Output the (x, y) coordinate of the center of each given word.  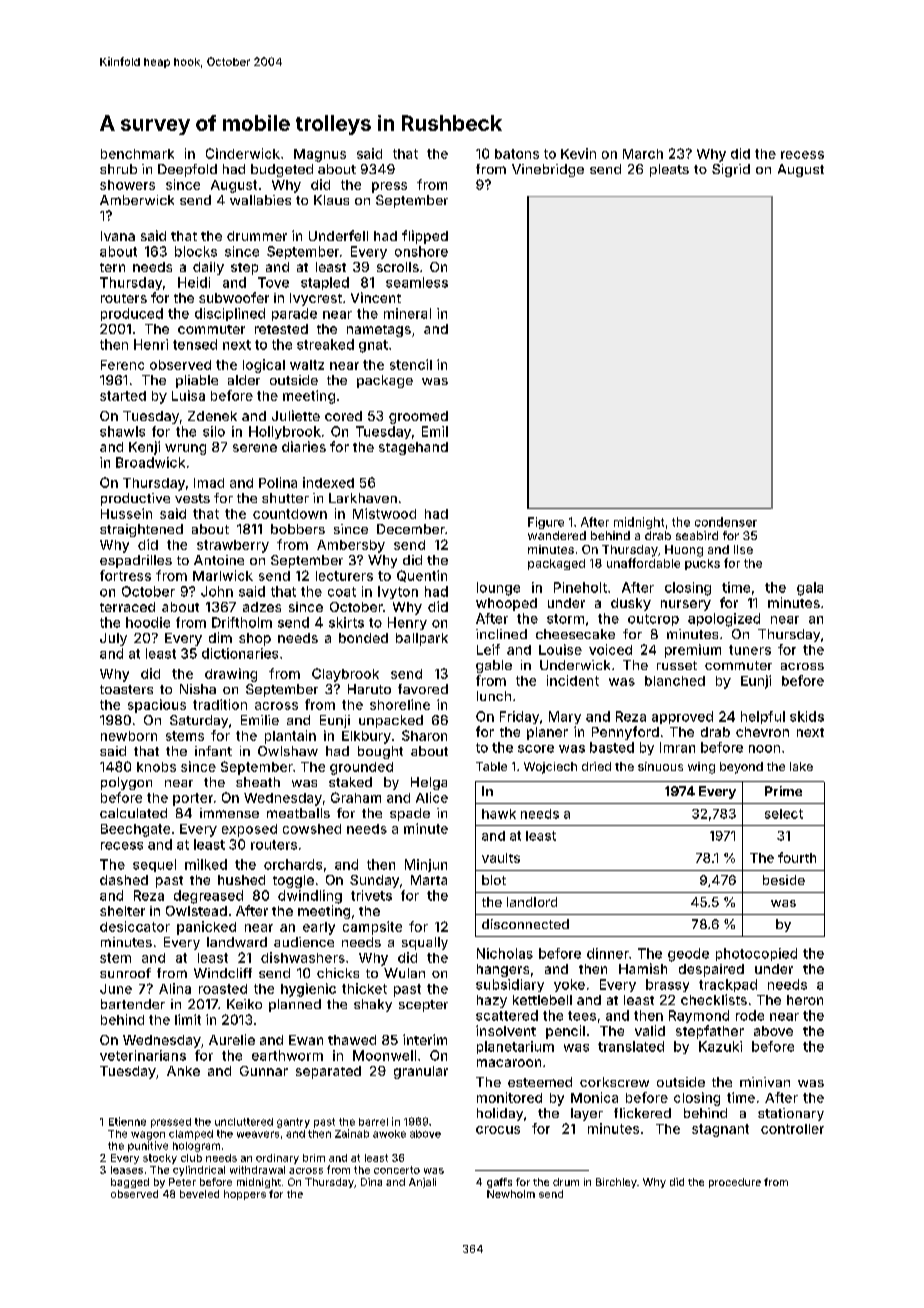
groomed (418, 417)
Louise (560, 649)
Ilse (743, 549)
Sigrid (731, 170)
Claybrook (345, 675)
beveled (199, 1194)
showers (127, 185)
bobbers (298, 529)
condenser (726, 522)
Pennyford (625, 733)
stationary (791, 1114)
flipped (425, 237)
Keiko (244, 1004)
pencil (565, 1032)
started (123, 396)
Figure (546, 523)
